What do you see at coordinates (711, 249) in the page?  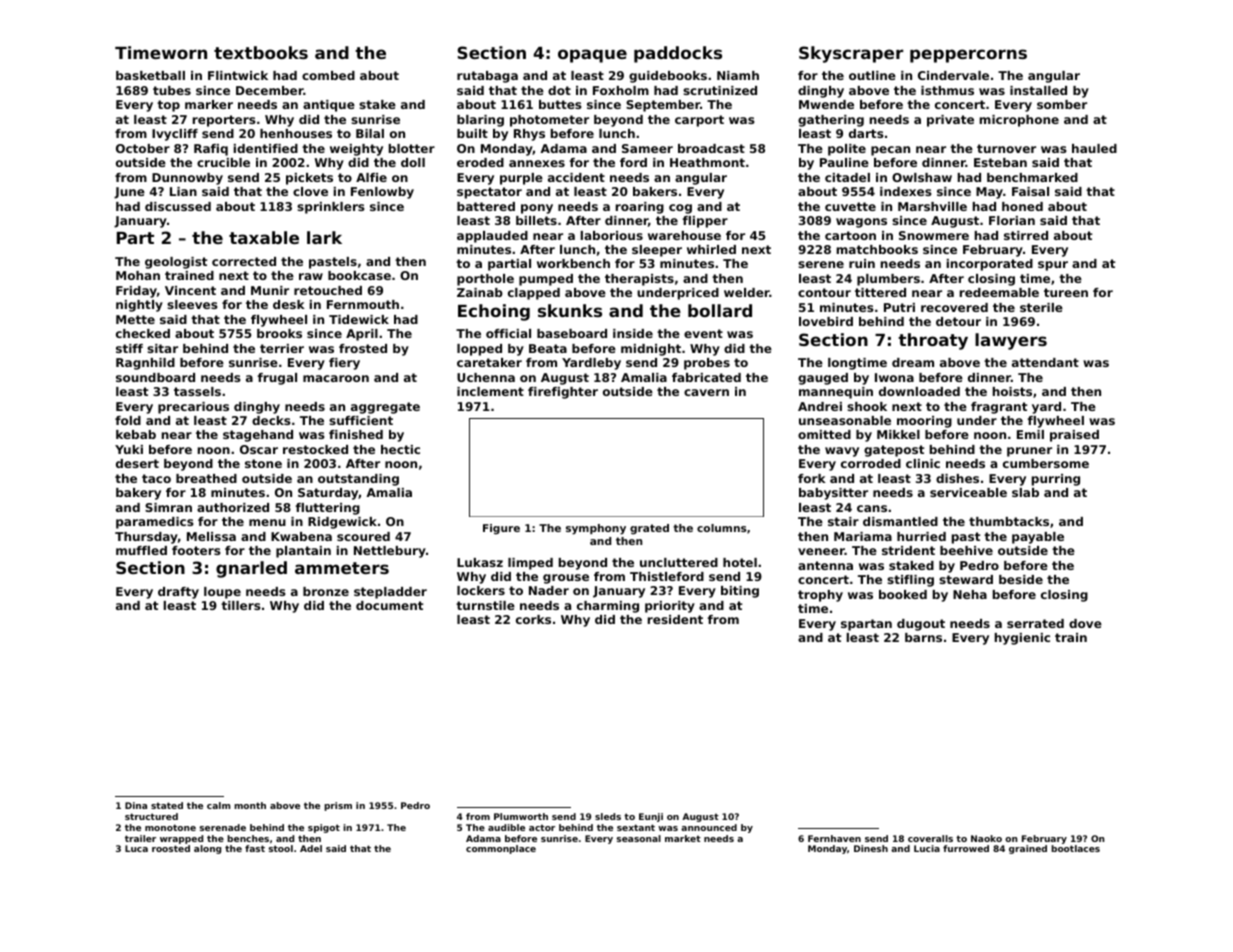 I see `whirled` at bounding box center [711, 249].
